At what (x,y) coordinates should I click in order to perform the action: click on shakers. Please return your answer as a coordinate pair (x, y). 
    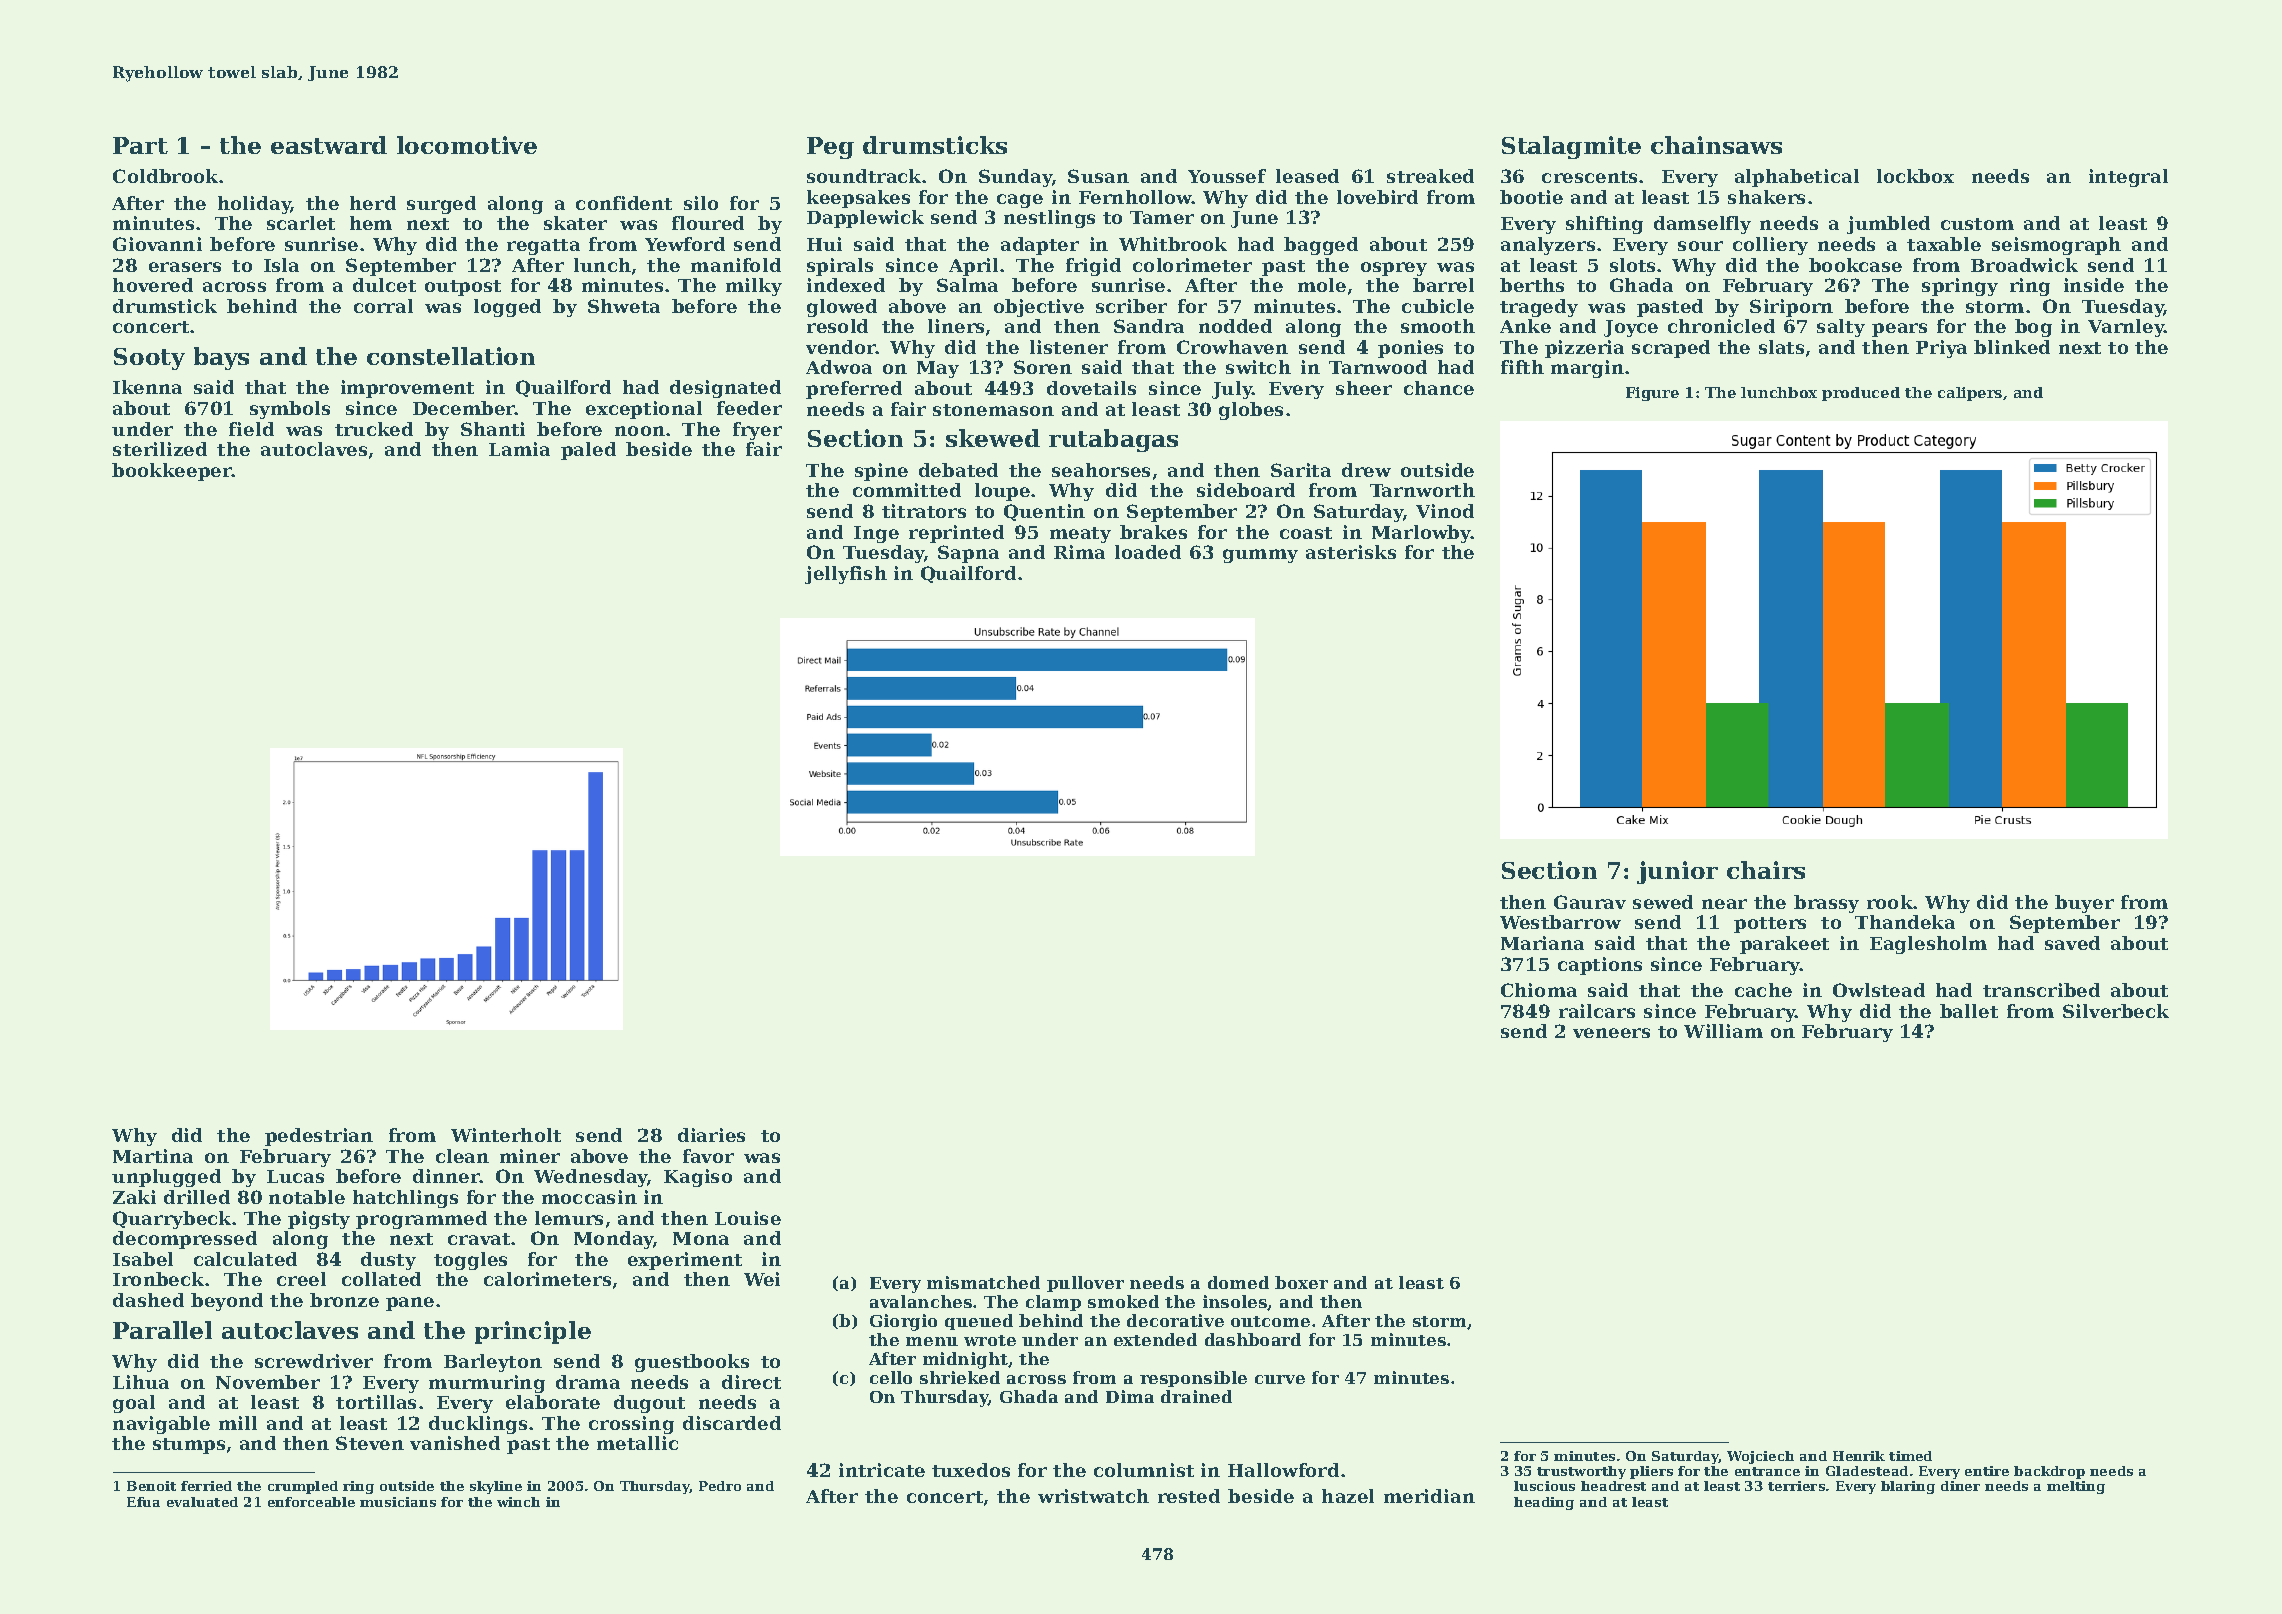
    Looking at the image, I should click on (1766, 197).
